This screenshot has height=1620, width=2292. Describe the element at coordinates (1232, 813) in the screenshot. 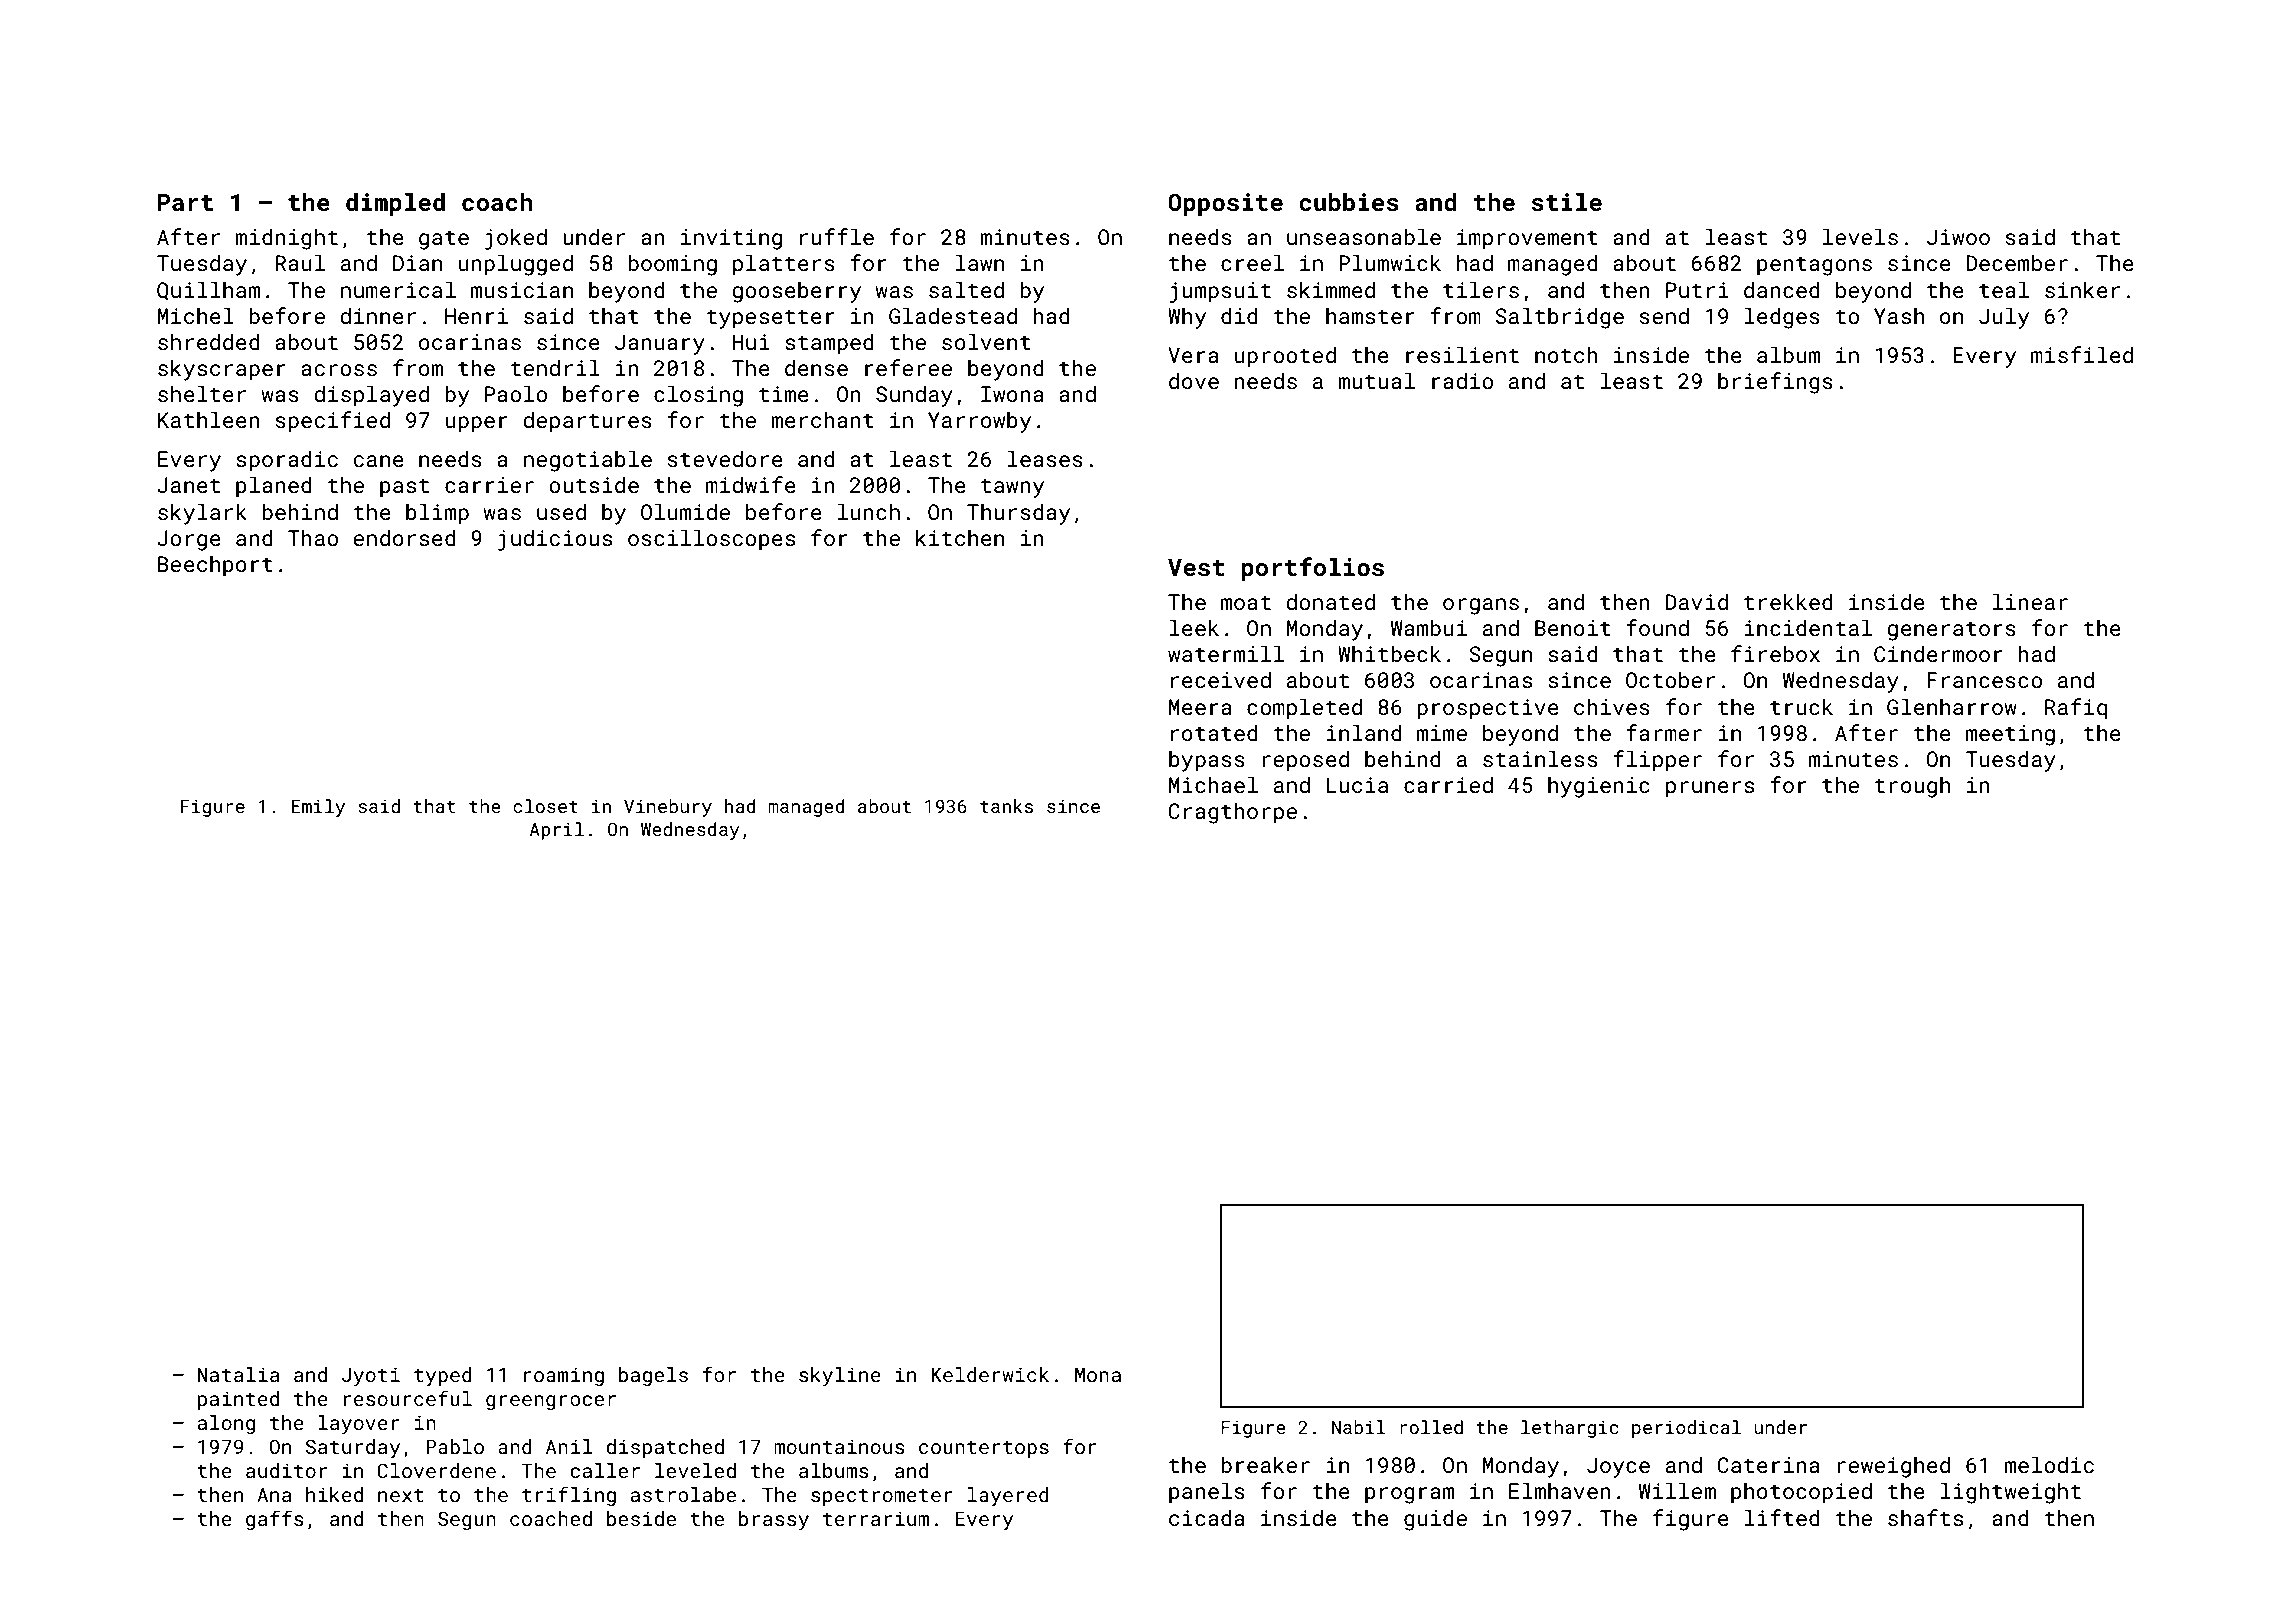

I see `Cragthorpe` at that location.
